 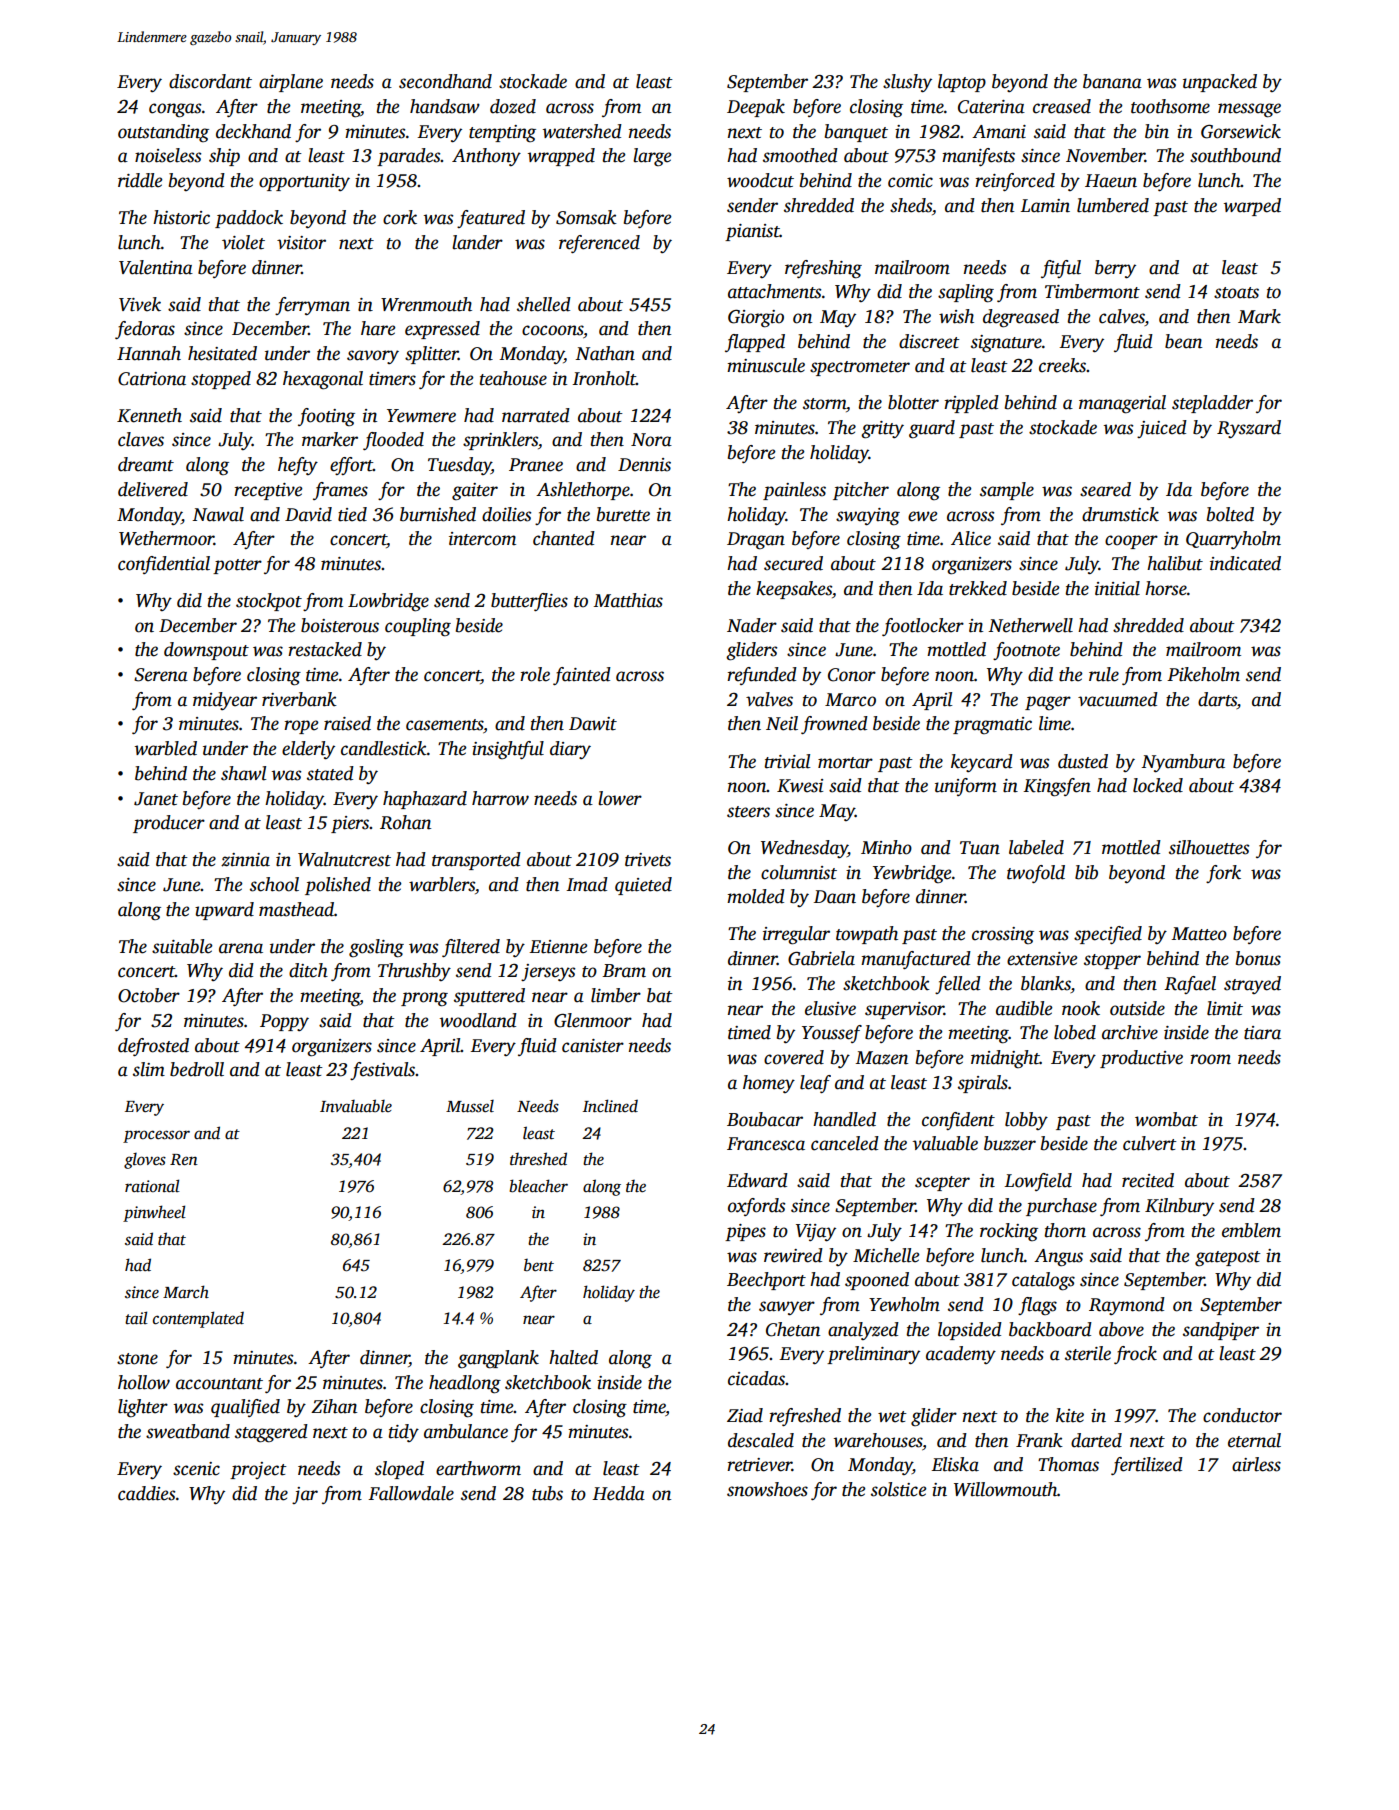 What do you see at coordinates (852, 675) in the document?
I see `Conor` at bounding box center [852, 675].
